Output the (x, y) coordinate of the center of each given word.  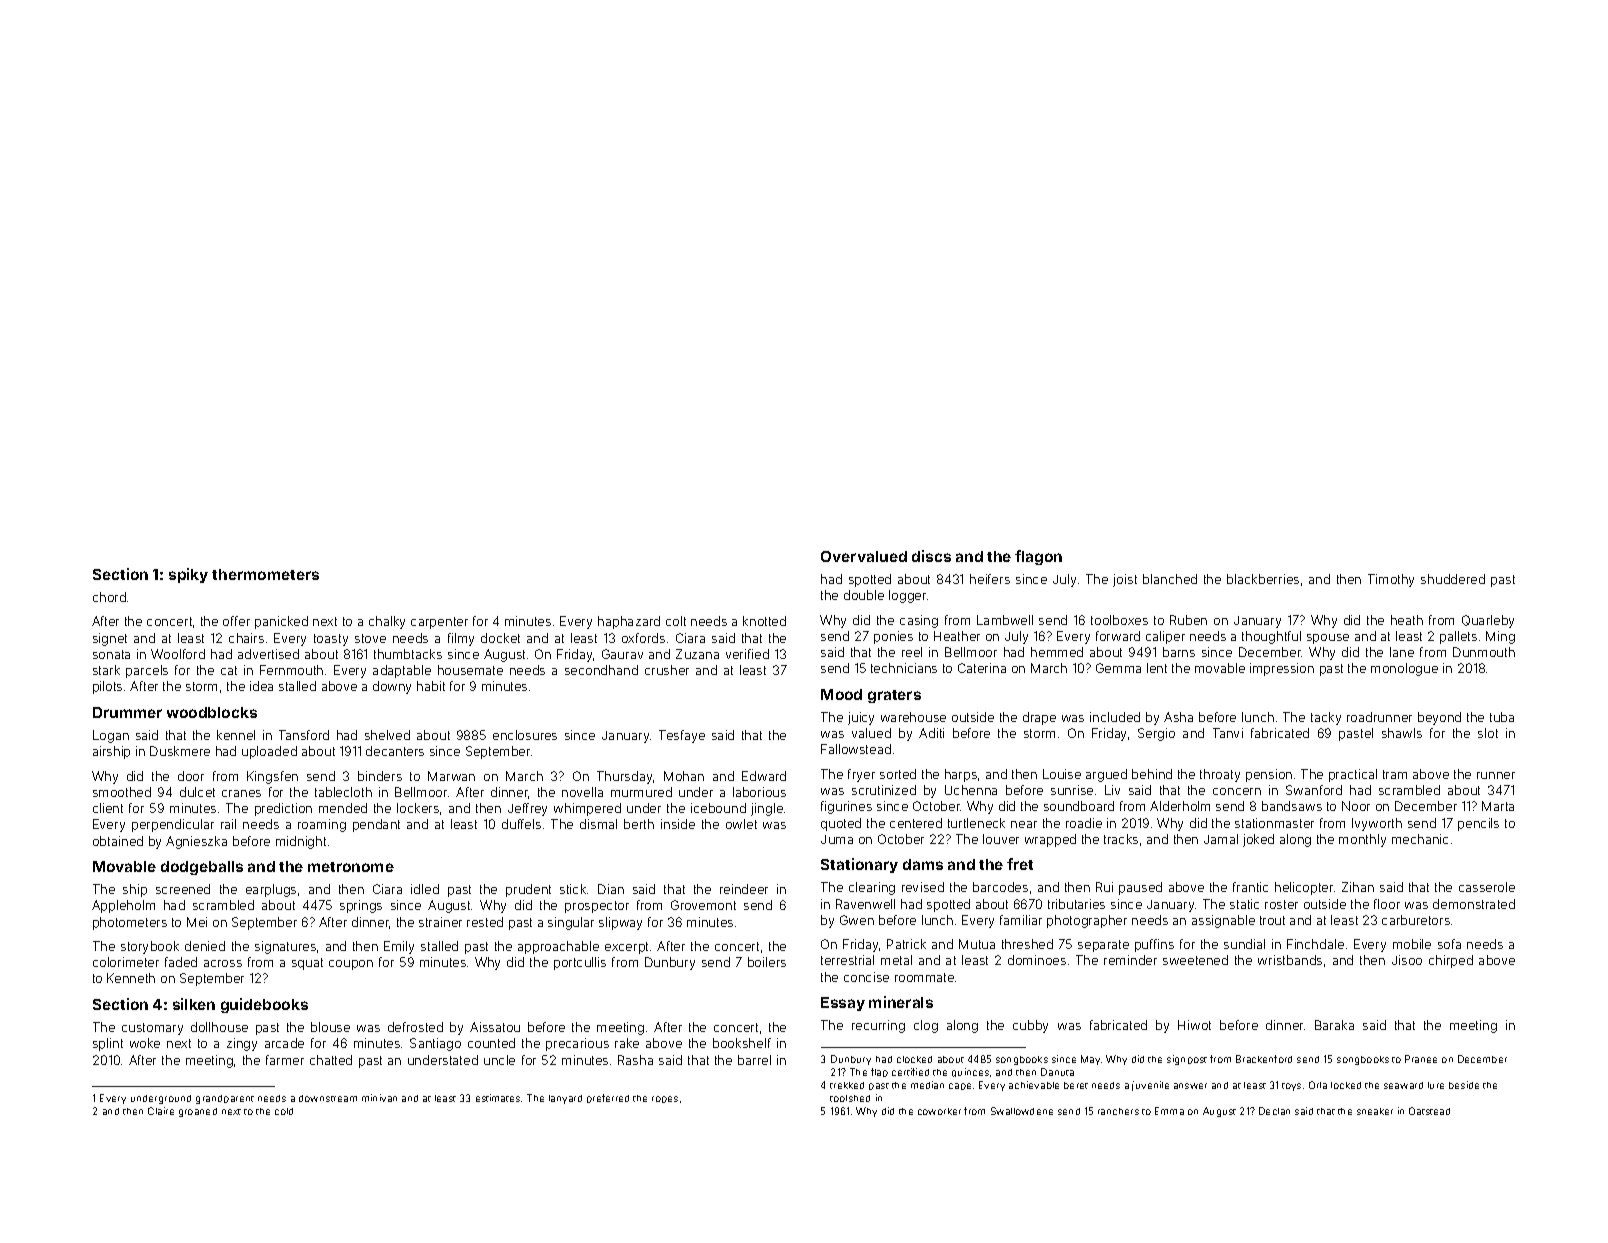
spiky (188, 575)
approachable (558, 947)
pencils (1478, 824)
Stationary (859, 865)
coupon (351, 965)
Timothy (1391, 580)
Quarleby (1488, 621)
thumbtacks (408, 654)
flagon (1038, 557)
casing (919, 621)
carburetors (1416, 920)
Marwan (451, 776)
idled (425, 889)
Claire (161, 1111)
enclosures (525, 735)
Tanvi (1228, 733)
